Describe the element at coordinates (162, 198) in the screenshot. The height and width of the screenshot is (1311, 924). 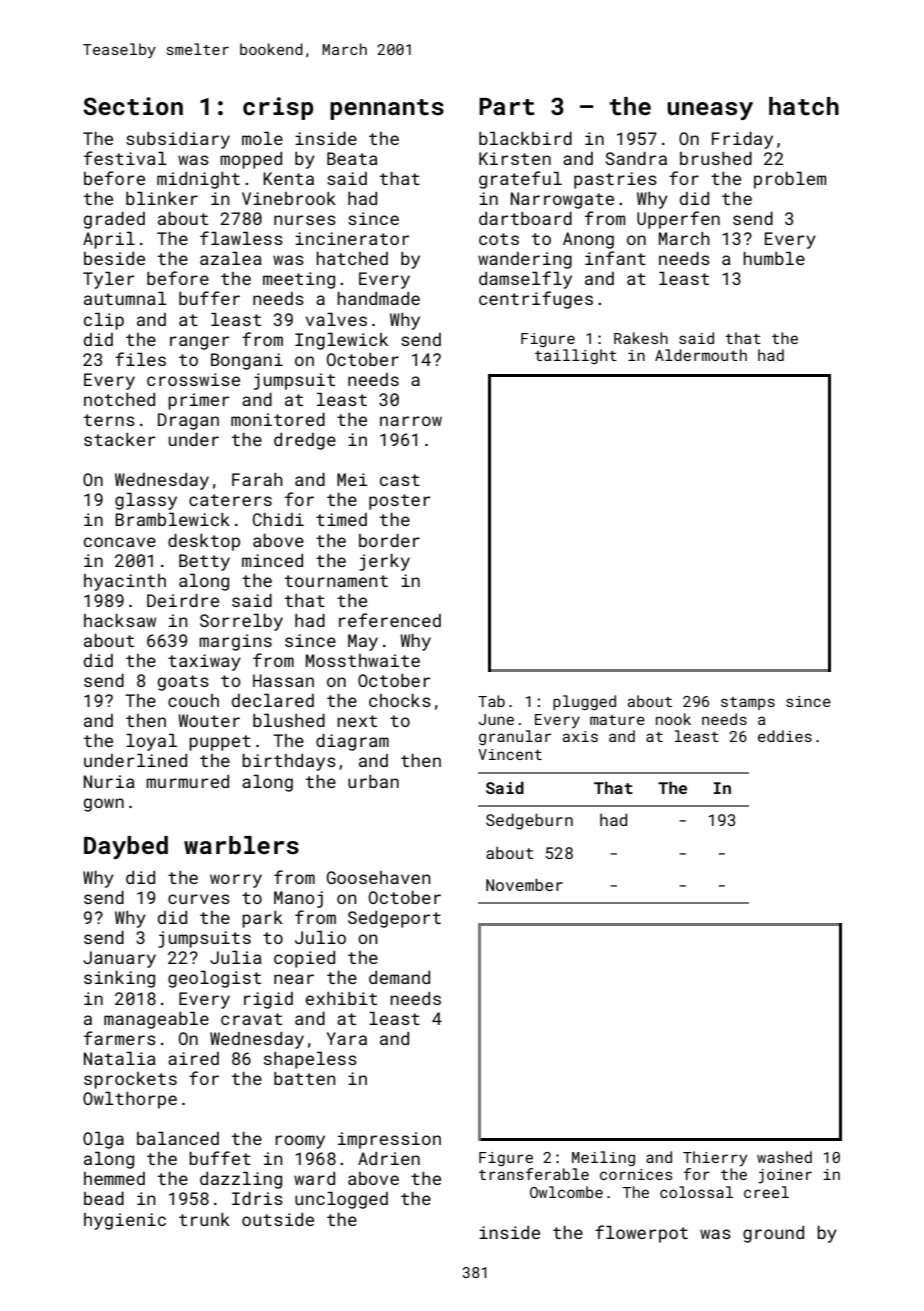
I see `blinker` at that location.
